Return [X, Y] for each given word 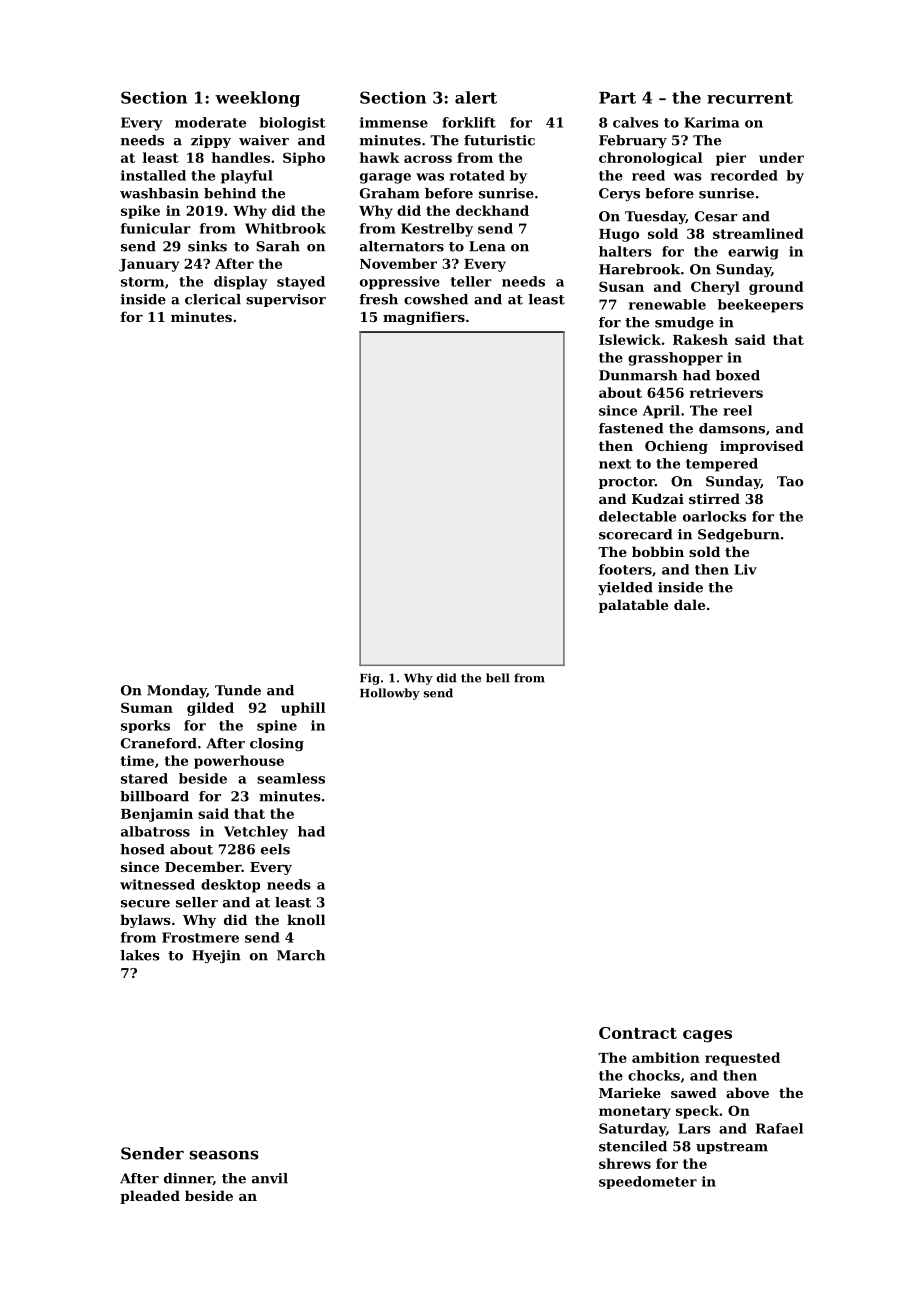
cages [707, 1036]
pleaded [150, 1197]
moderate [210, 122]
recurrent [750, 98]
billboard [154, 796]
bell [498, 678]
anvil [270, 1178]
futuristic [499, 140]
